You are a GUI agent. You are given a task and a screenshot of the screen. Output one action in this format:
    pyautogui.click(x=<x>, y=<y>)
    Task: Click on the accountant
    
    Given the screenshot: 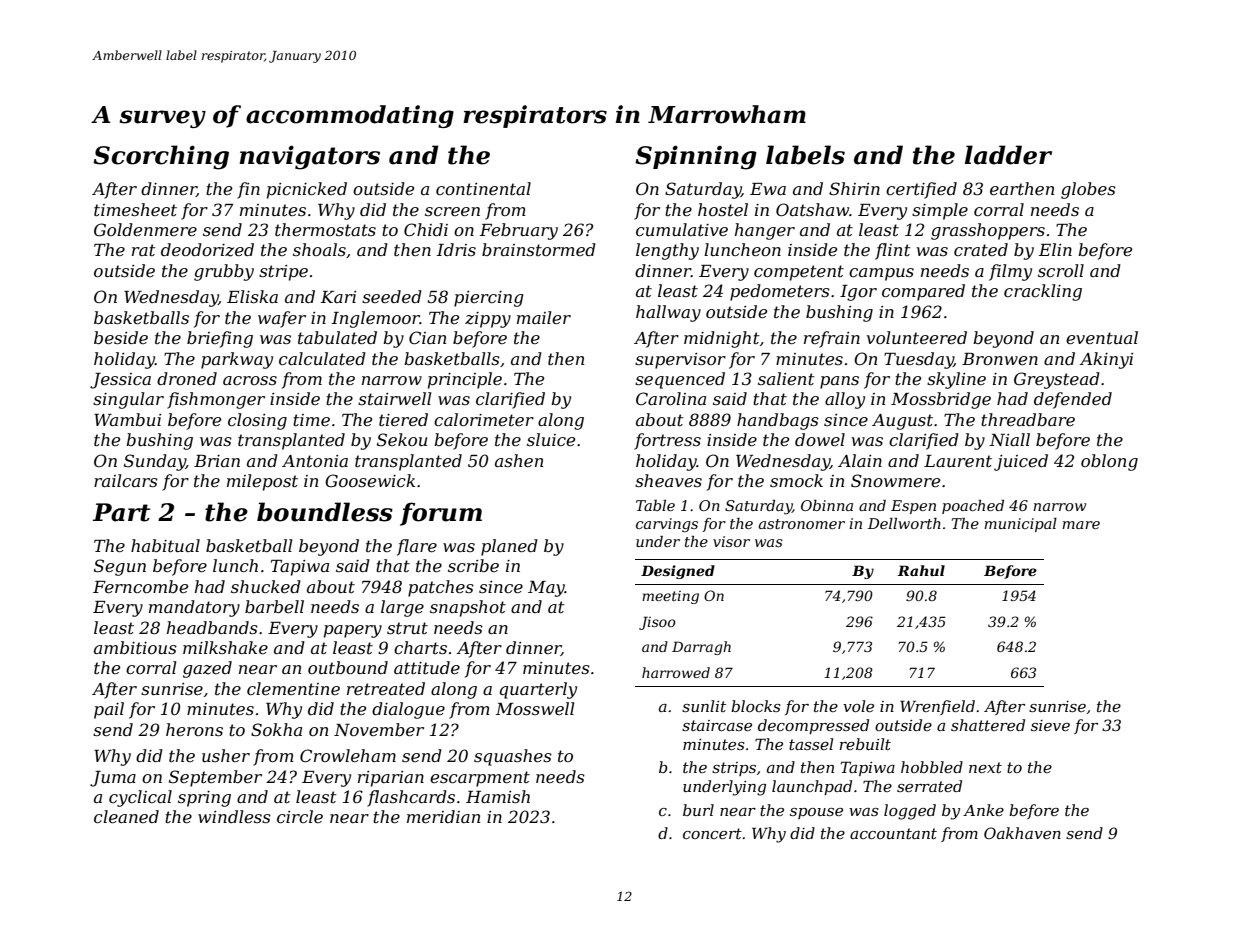 What is the action you would take?
    pyautogui.click(x=893, y=833)
